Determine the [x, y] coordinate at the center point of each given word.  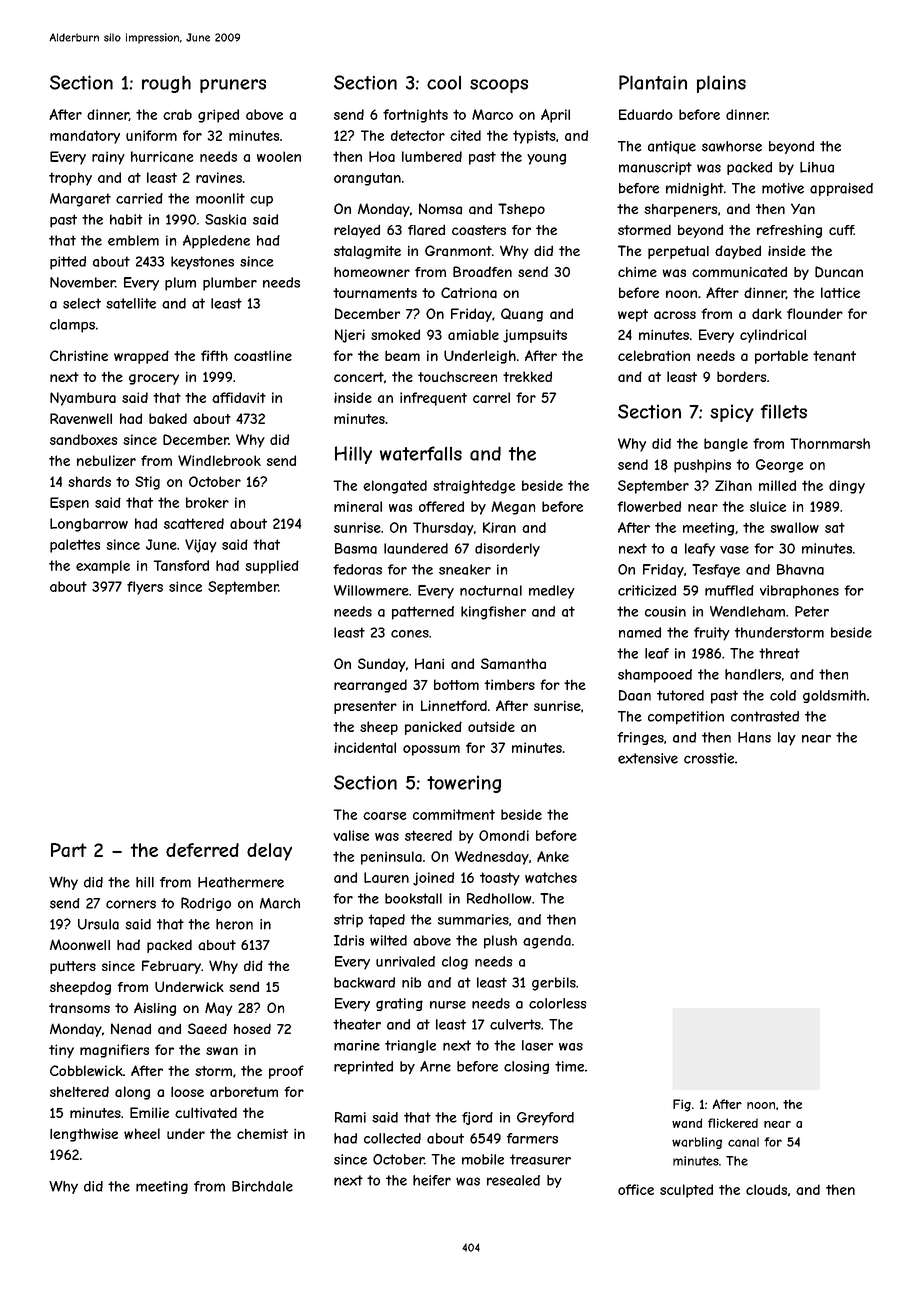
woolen [279, 156]
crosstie [709, 758]
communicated [739, 272]
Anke [553, 856]
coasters [479, 230]
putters [73, 967]
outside [491, 726]
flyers [145, 588]
